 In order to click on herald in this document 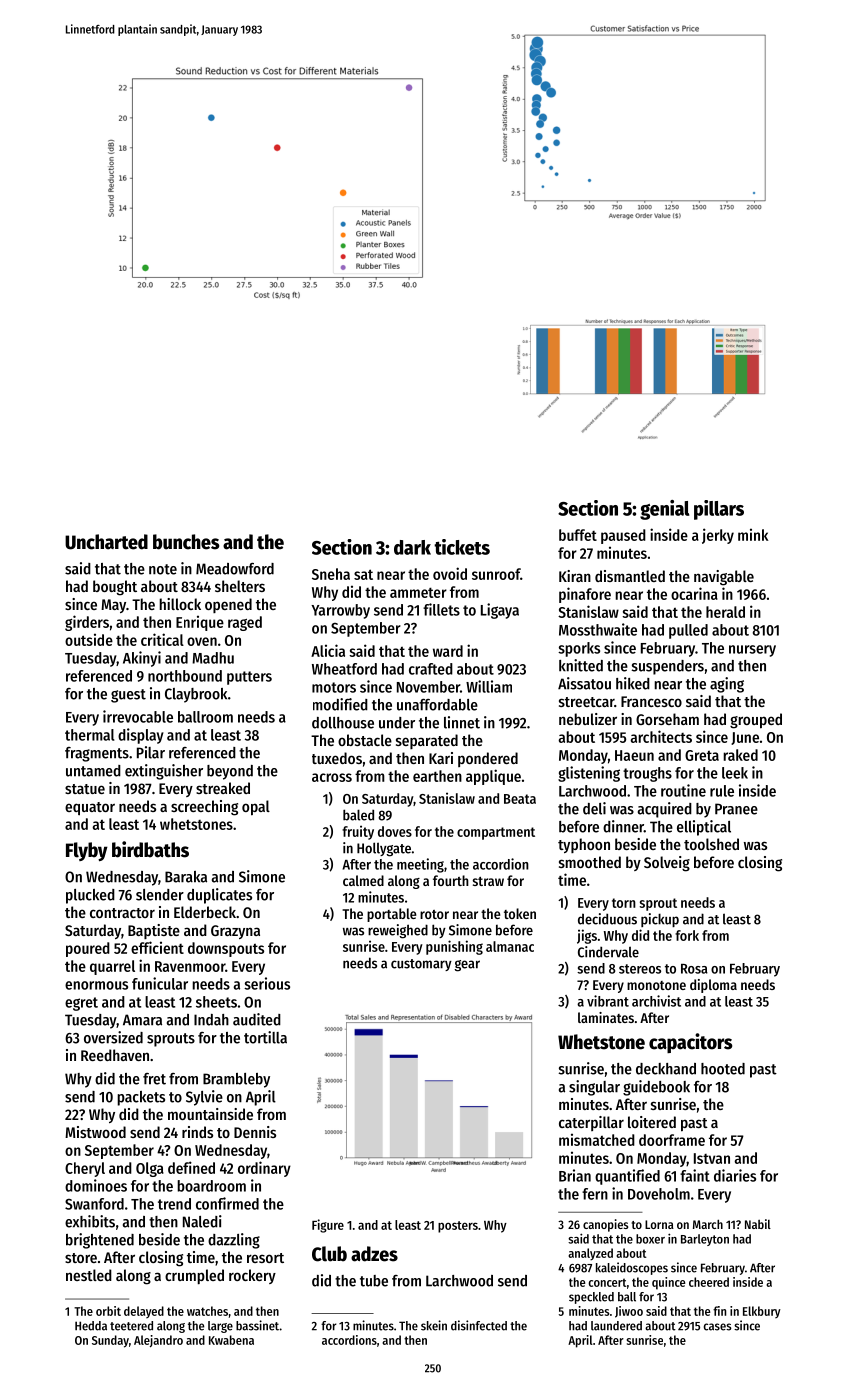, I will do `click(725, 612)`.
